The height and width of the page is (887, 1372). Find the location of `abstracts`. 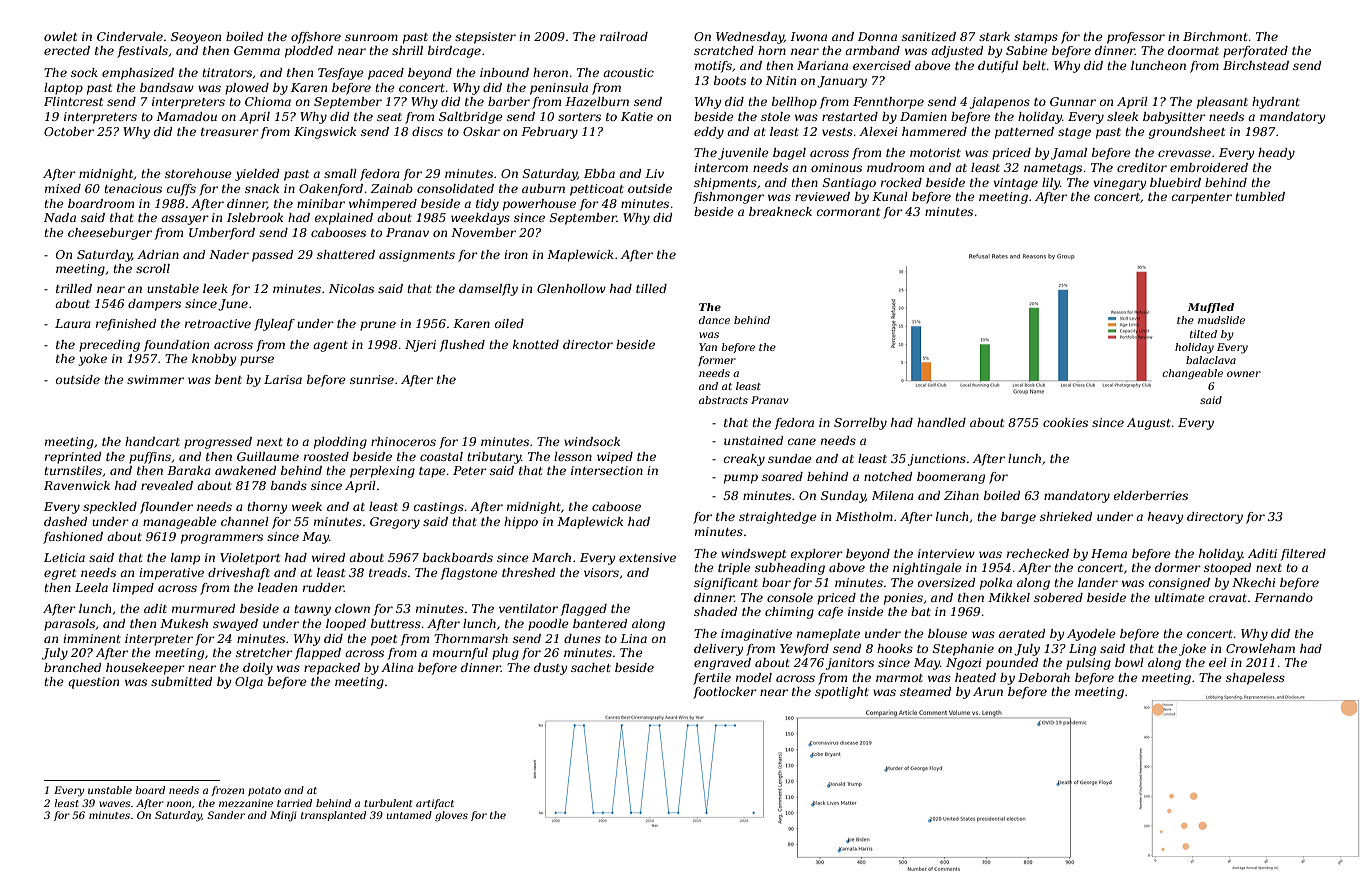

abstracts is located at coordinates (723, 400).
